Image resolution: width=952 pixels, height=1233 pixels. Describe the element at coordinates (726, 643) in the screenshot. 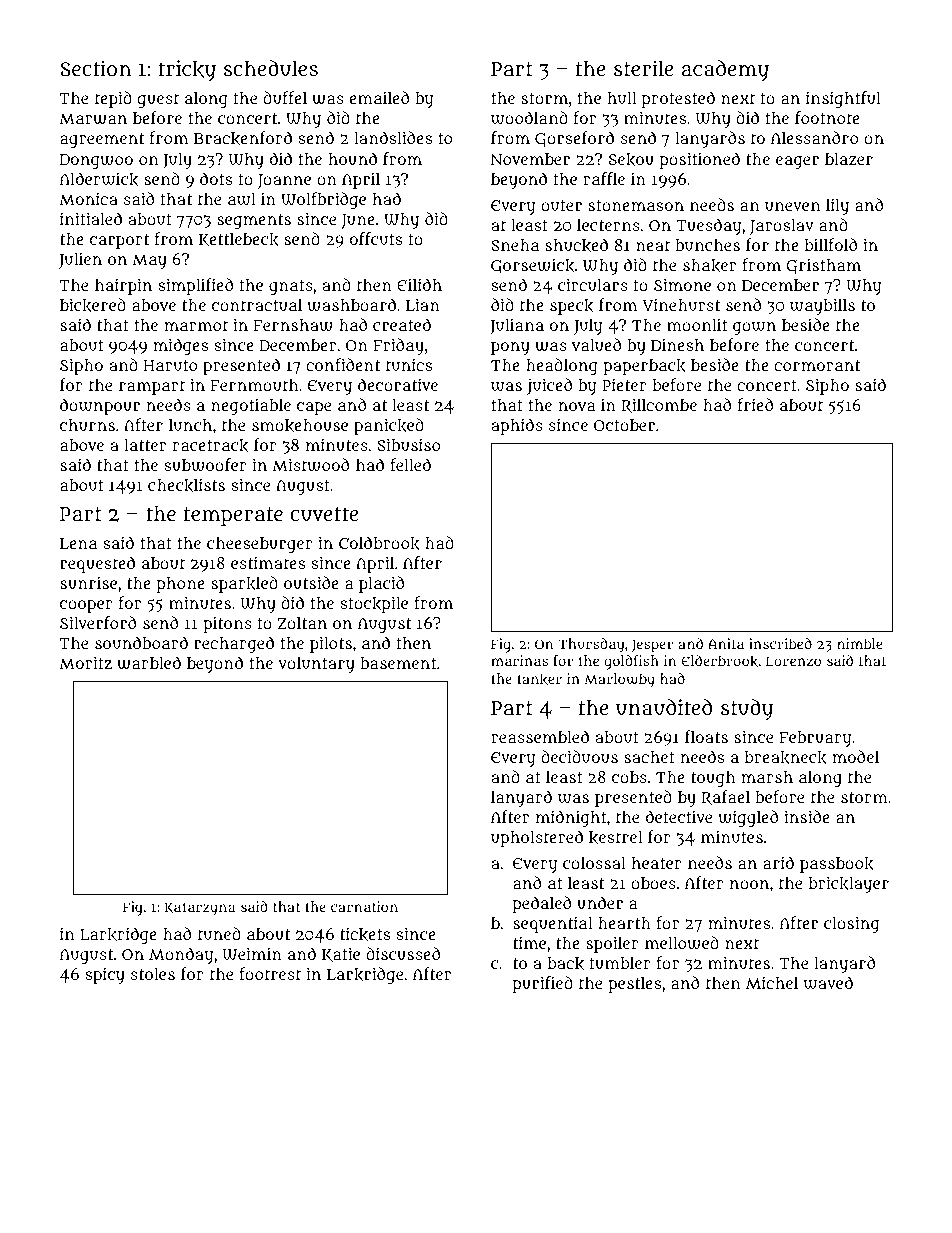

I see `Anita` at that location.
